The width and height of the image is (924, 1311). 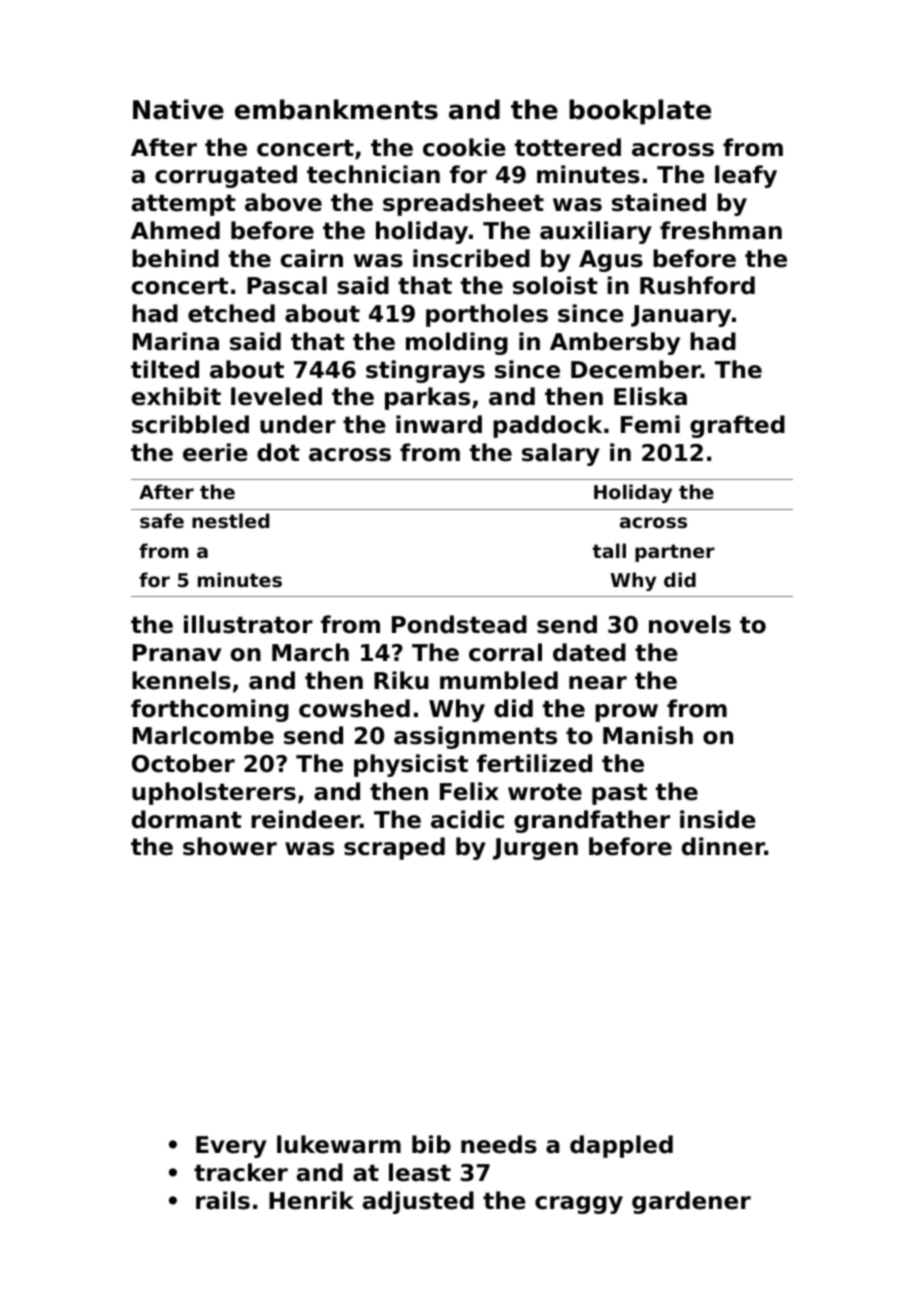 I want to click on adjusted, so click(x=418, y=1202).
